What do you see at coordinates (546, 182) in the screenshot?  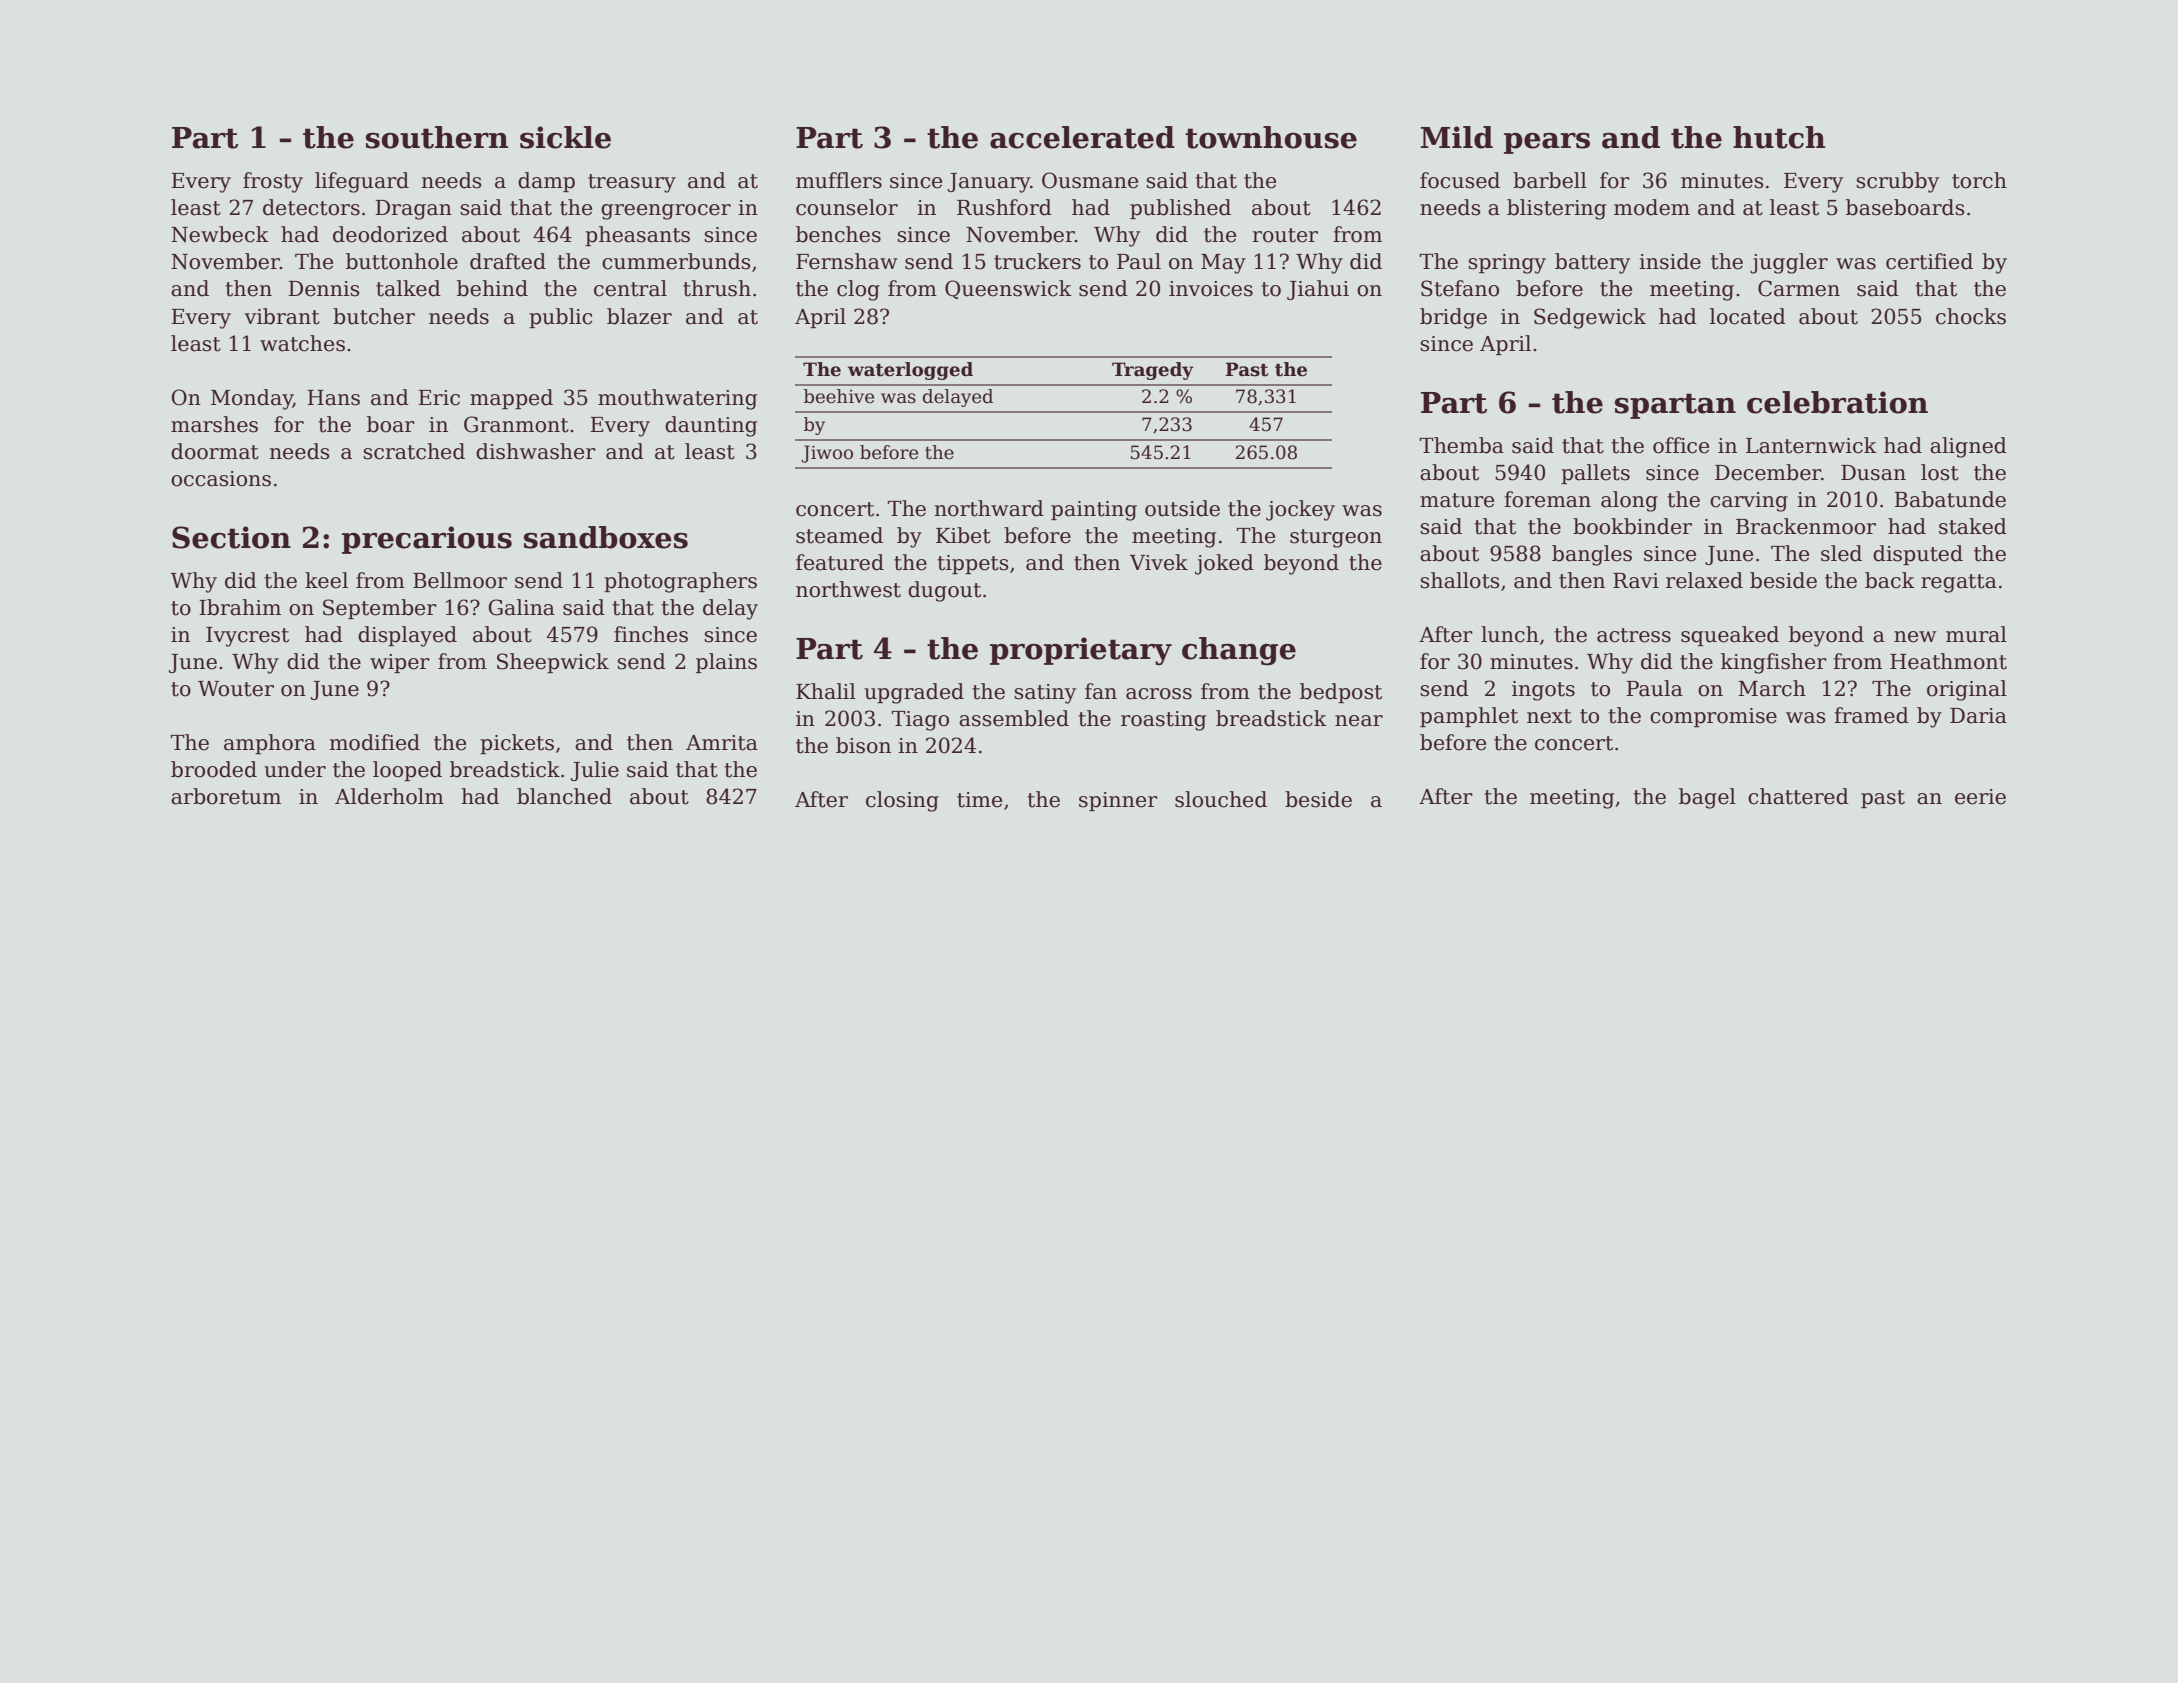 I see `damp` at bounding box center [546, 182].
